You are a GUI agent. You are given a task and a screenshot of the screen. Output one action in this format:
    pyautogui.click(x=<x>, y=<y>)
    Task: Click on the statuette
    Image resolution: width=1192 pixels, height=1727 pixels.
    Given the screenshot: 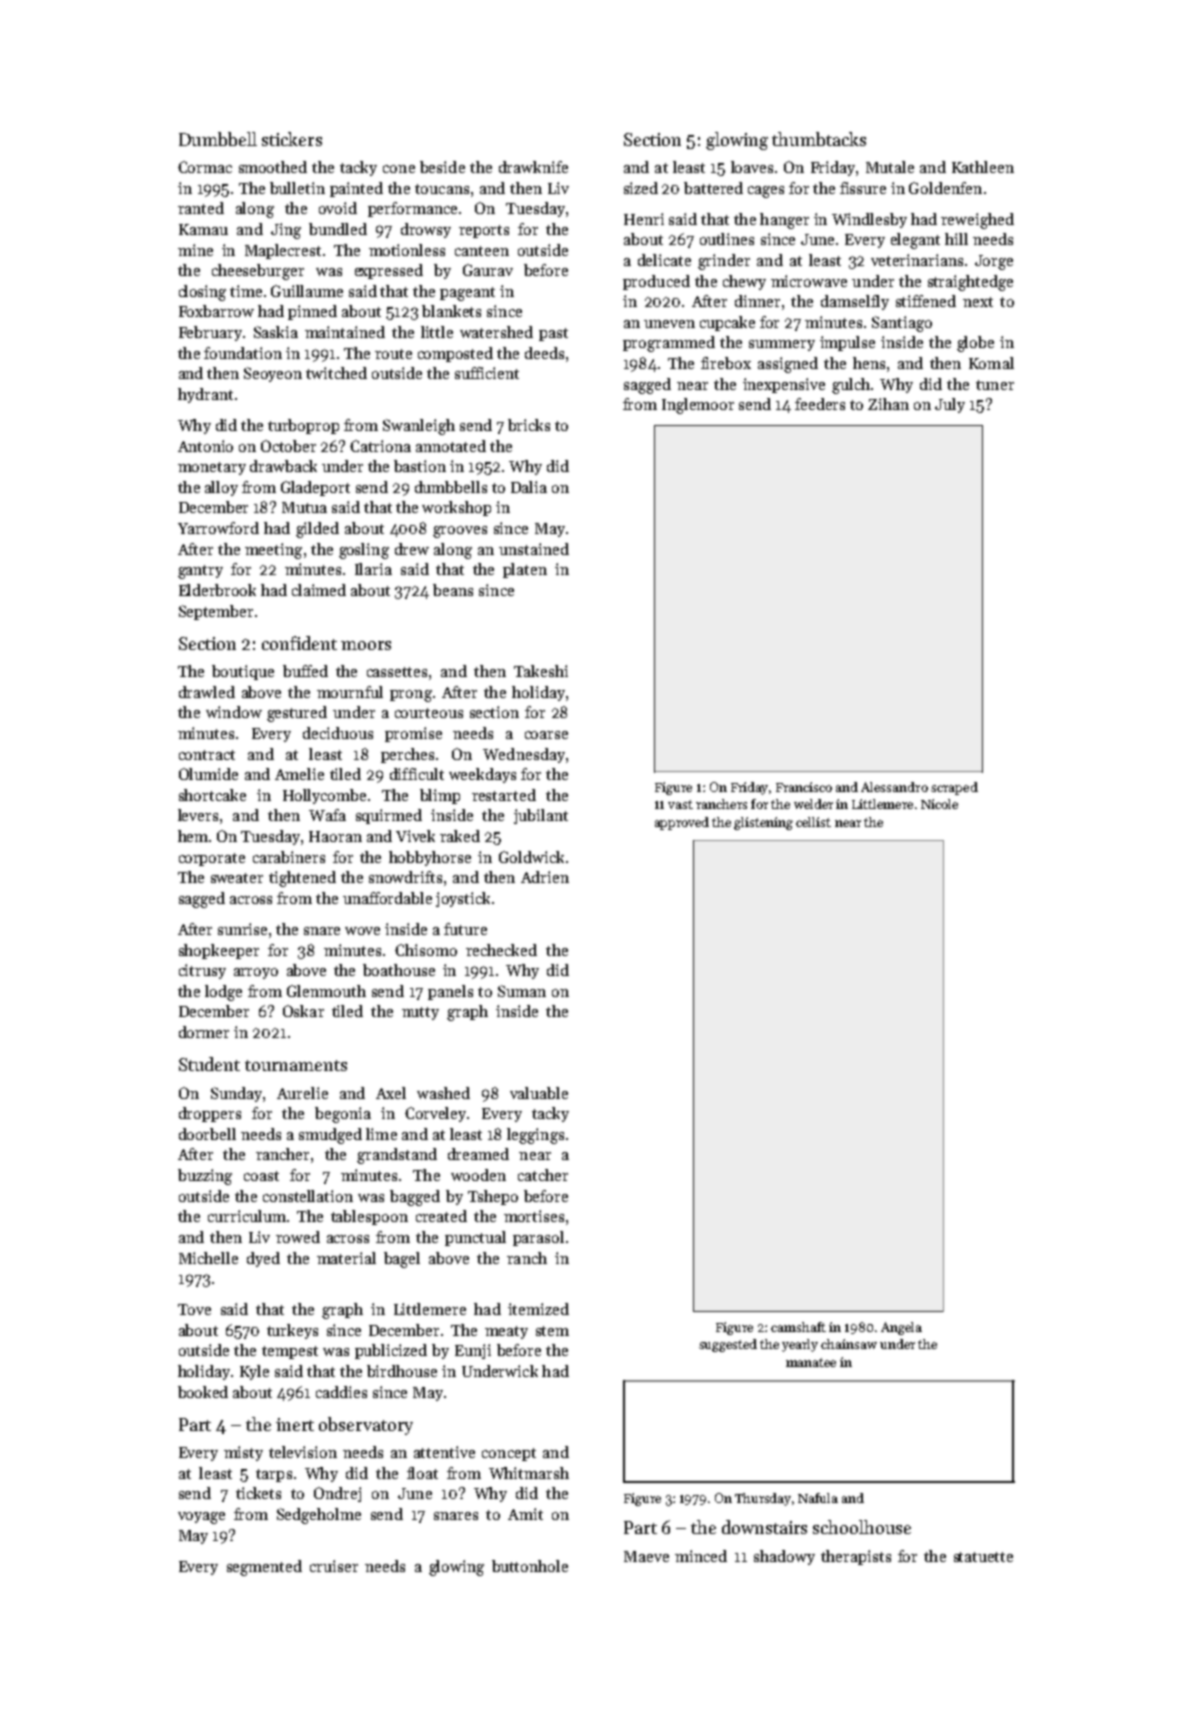 What is the action you would take?
    pyautogui.click(x=983, y=1557)
